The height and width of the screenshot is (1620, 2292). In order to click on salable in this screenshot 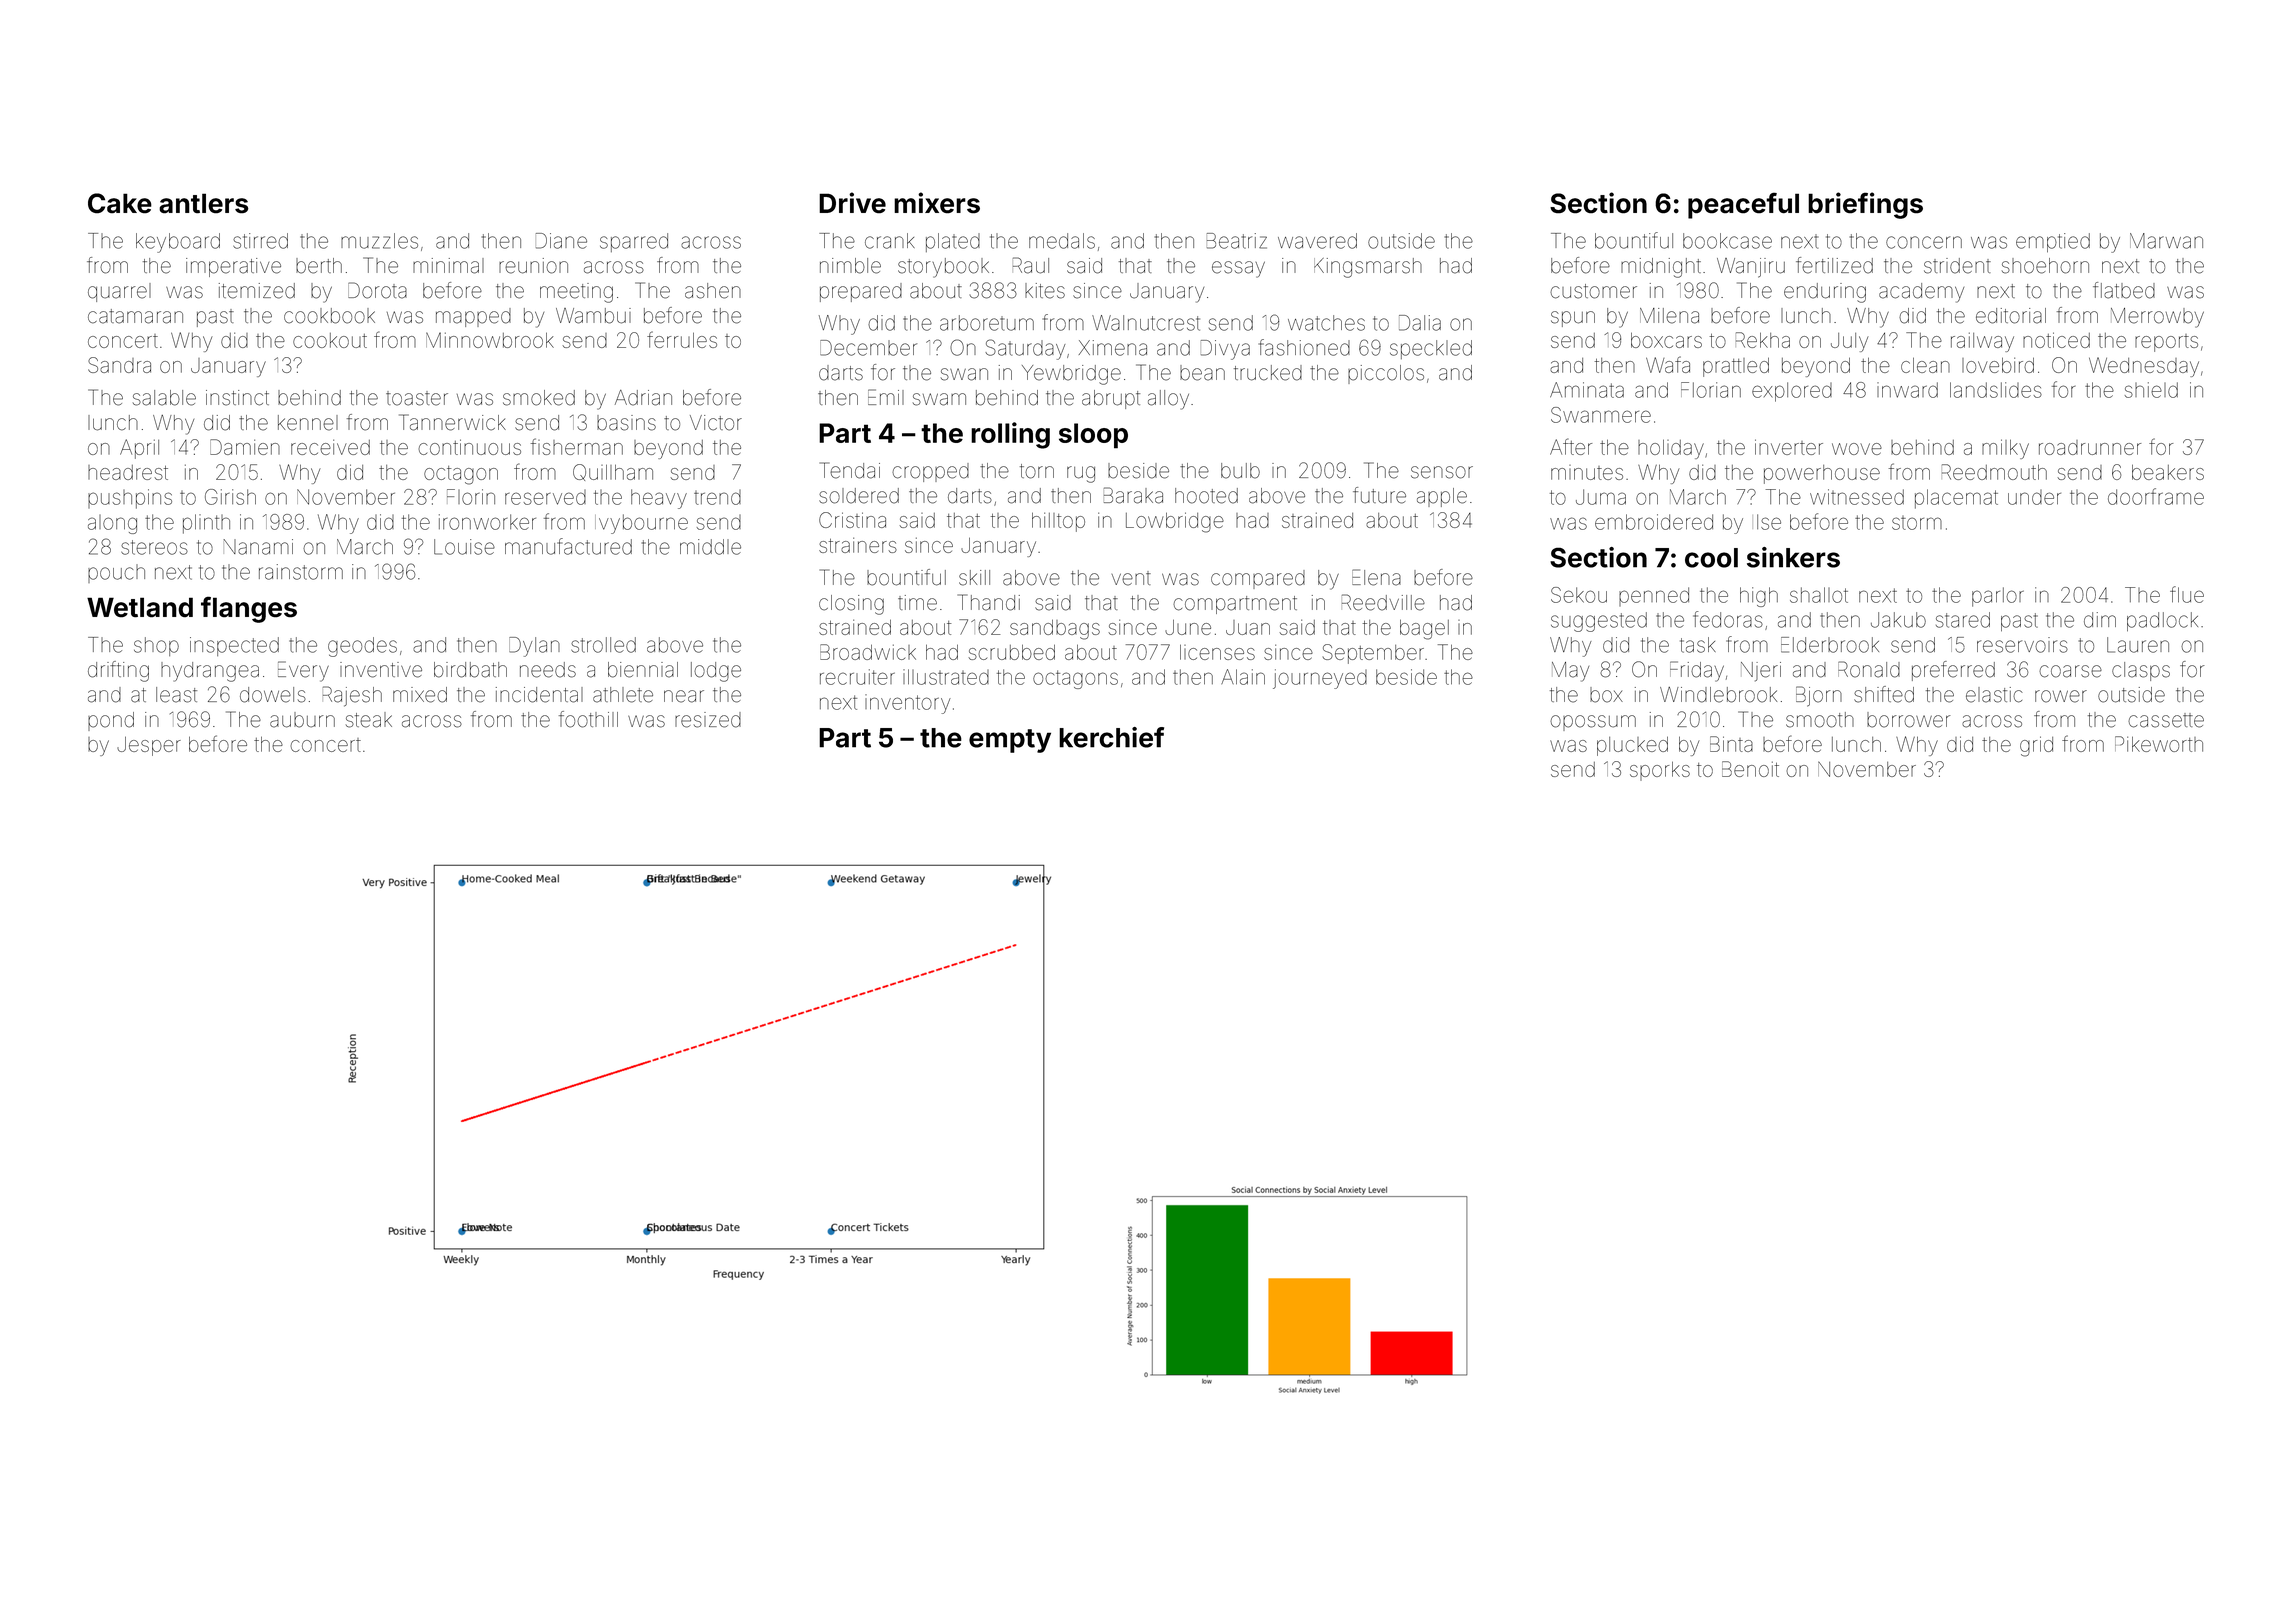, I will do `click(164, 398)`.
